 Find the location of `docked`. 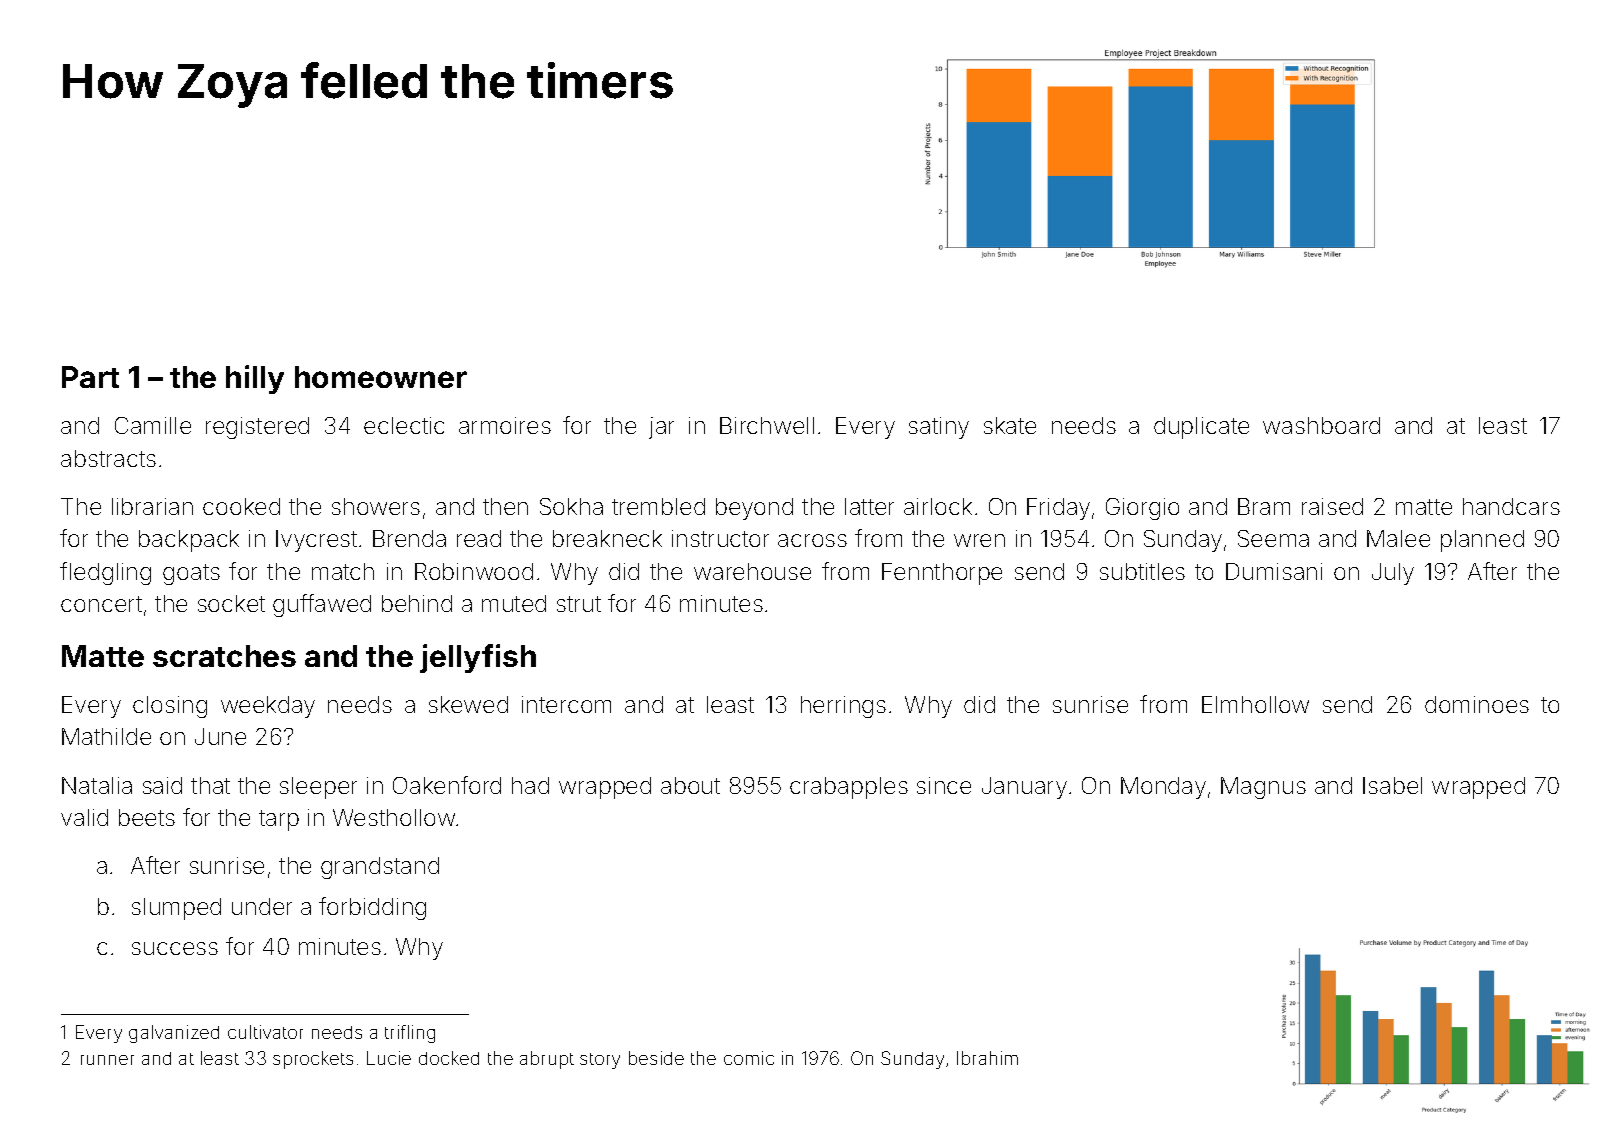

docked is located at coordinates (449, 1058).
